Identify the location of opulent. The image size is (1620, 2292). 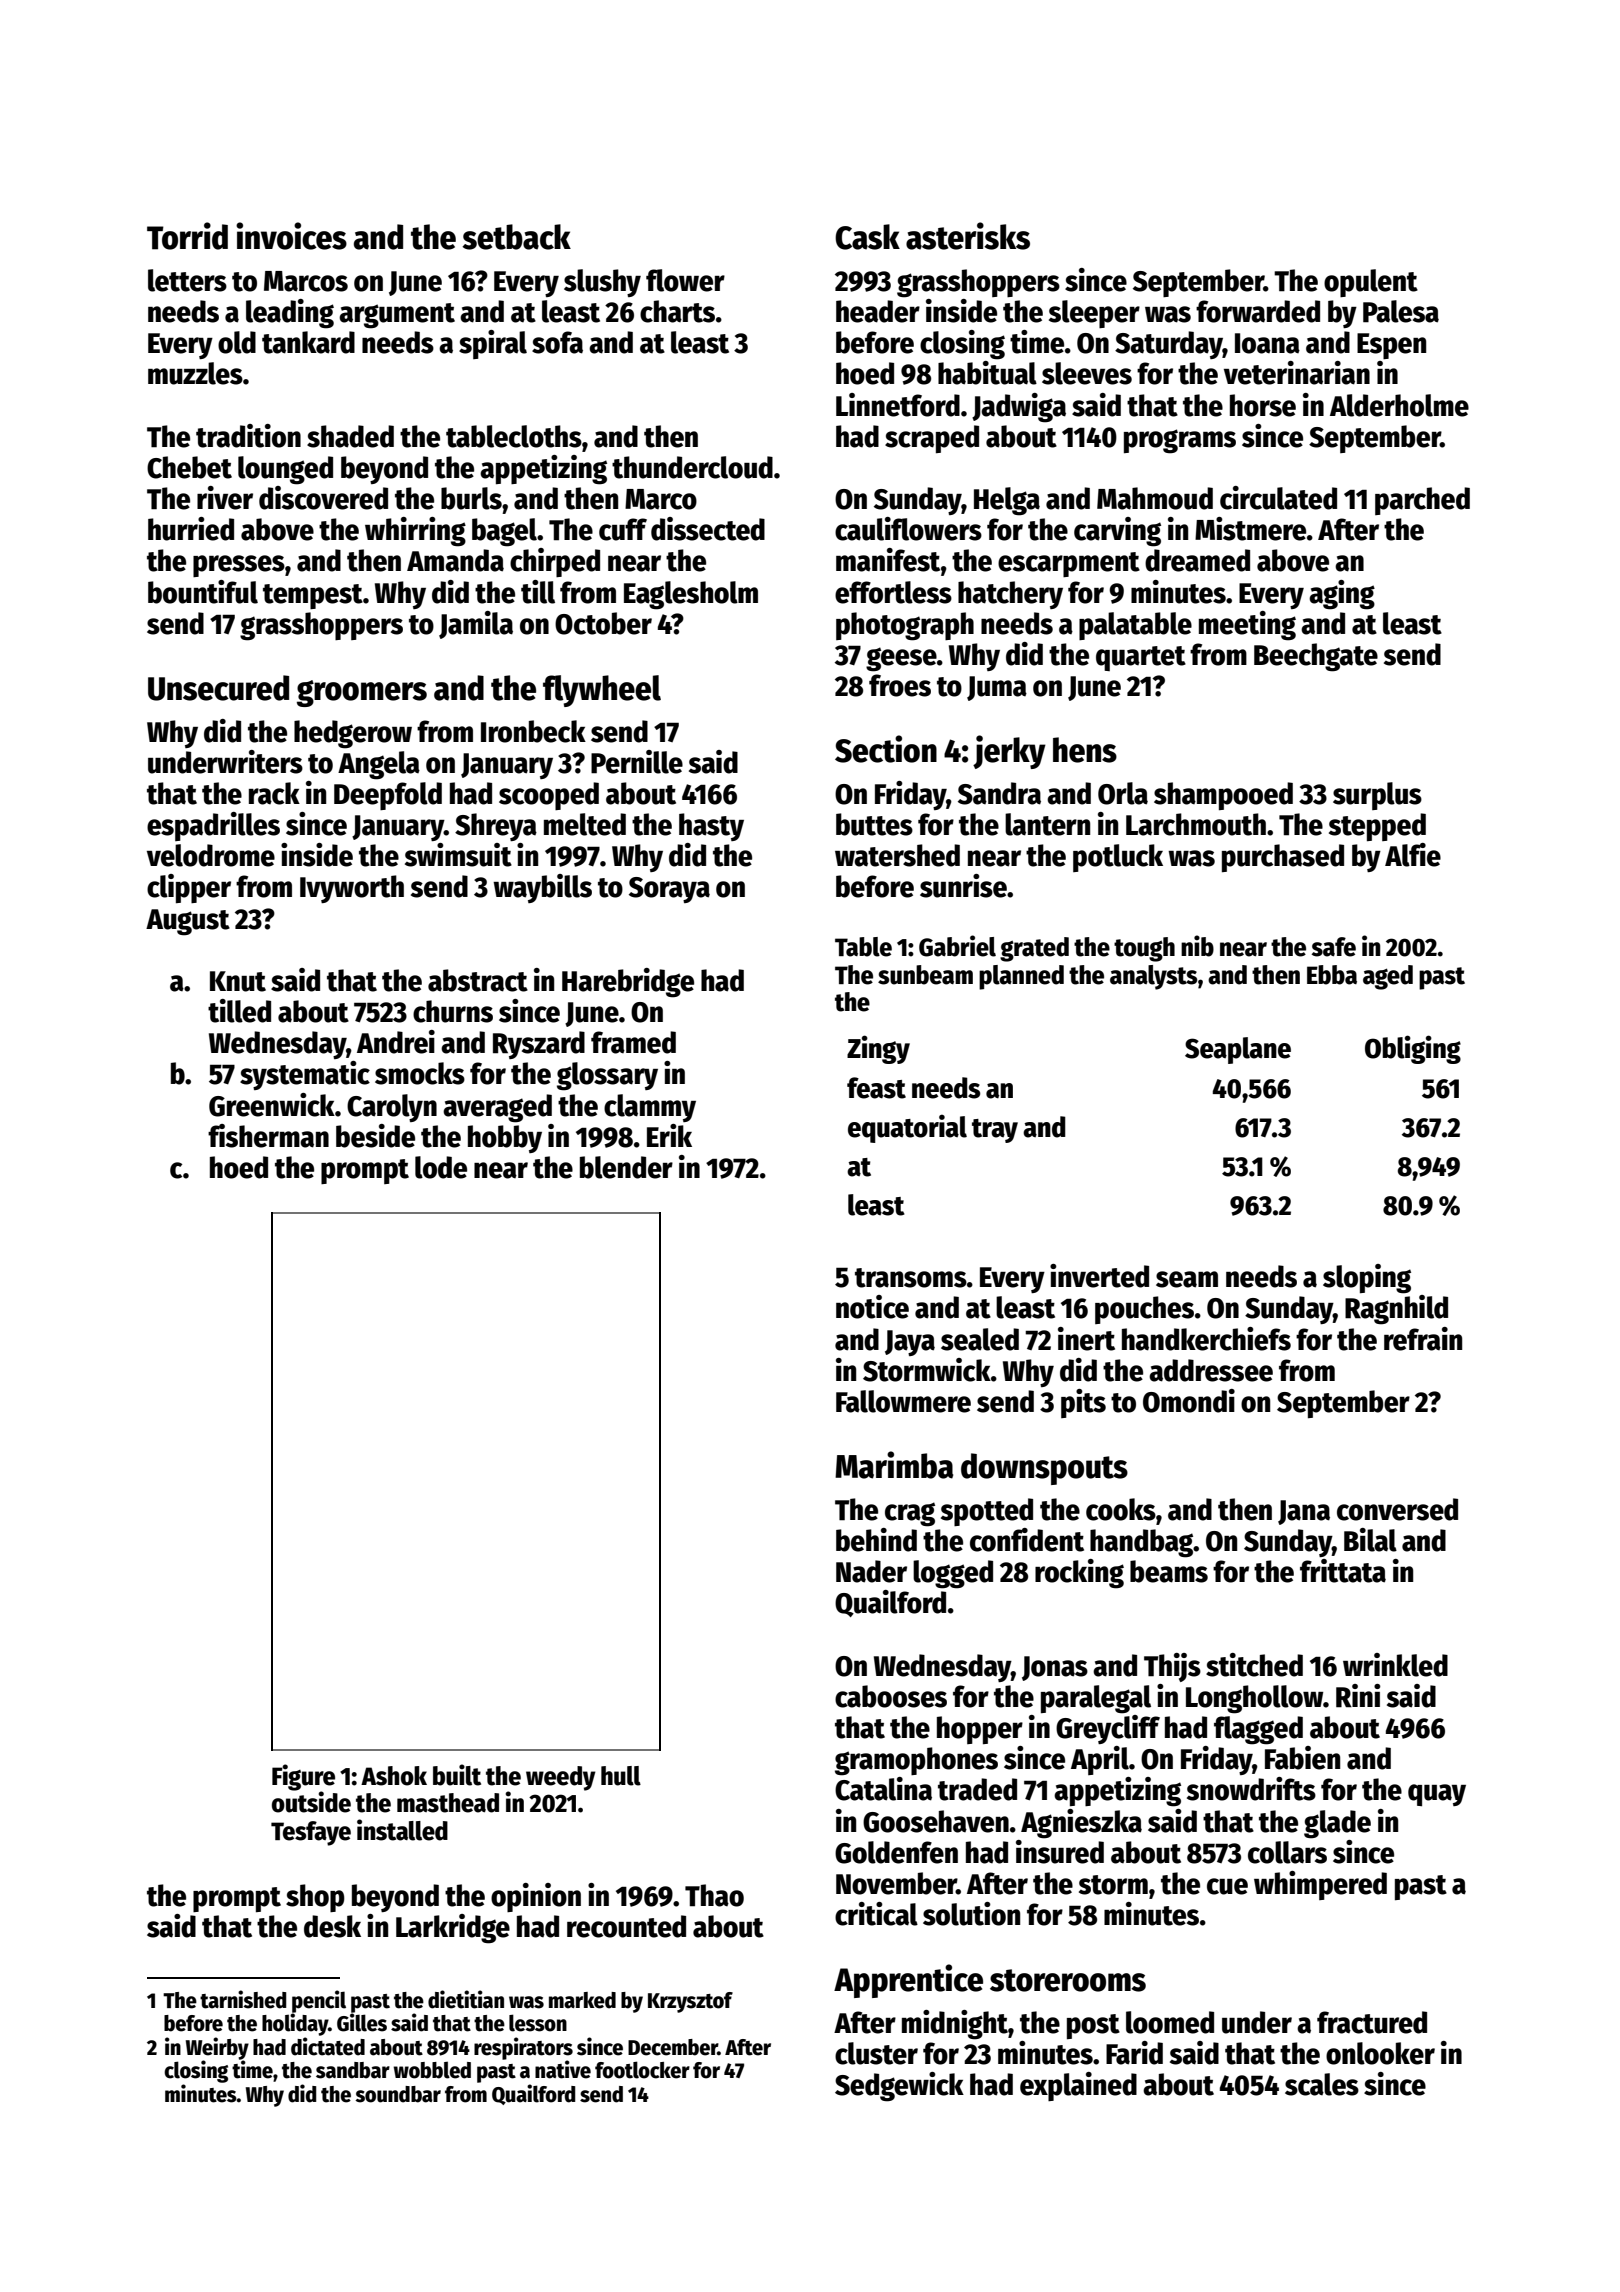
(1371, 283).
